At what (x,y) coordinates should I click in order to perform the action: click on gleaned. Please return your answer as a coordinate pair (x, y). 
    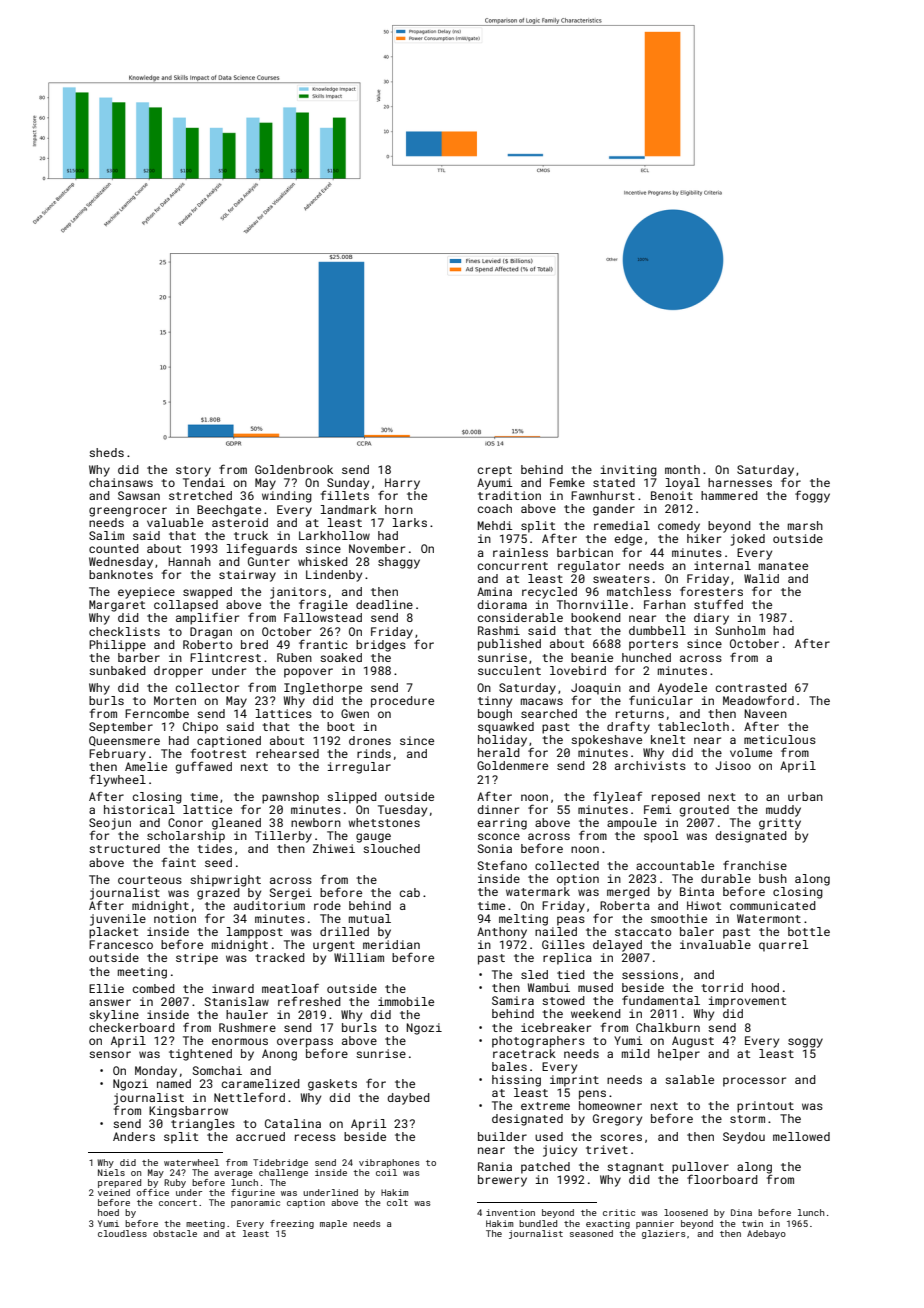
    Looking at the image, I should click on (236, 824).
